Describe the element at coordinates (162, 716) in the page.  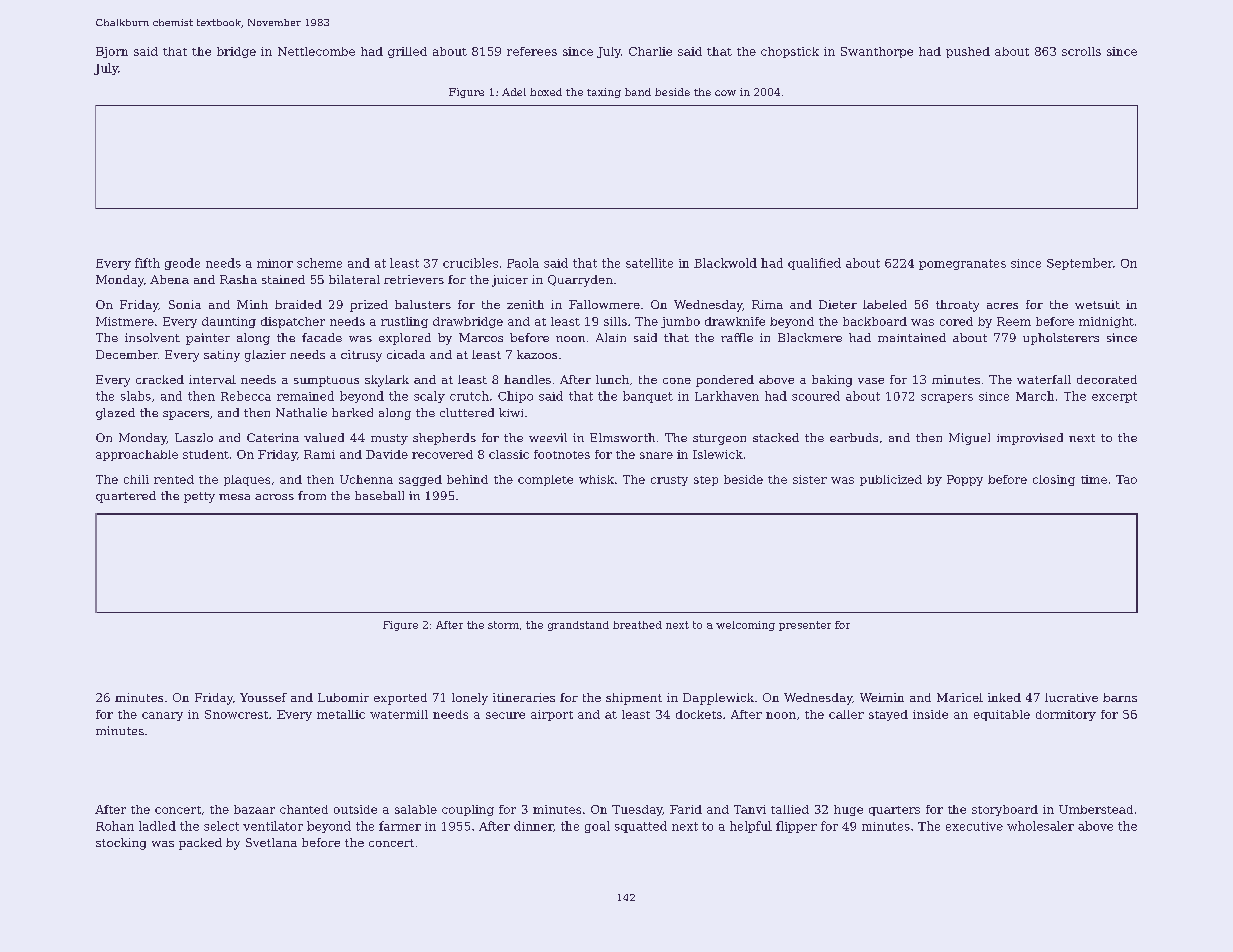
I see `canary` at that location.
